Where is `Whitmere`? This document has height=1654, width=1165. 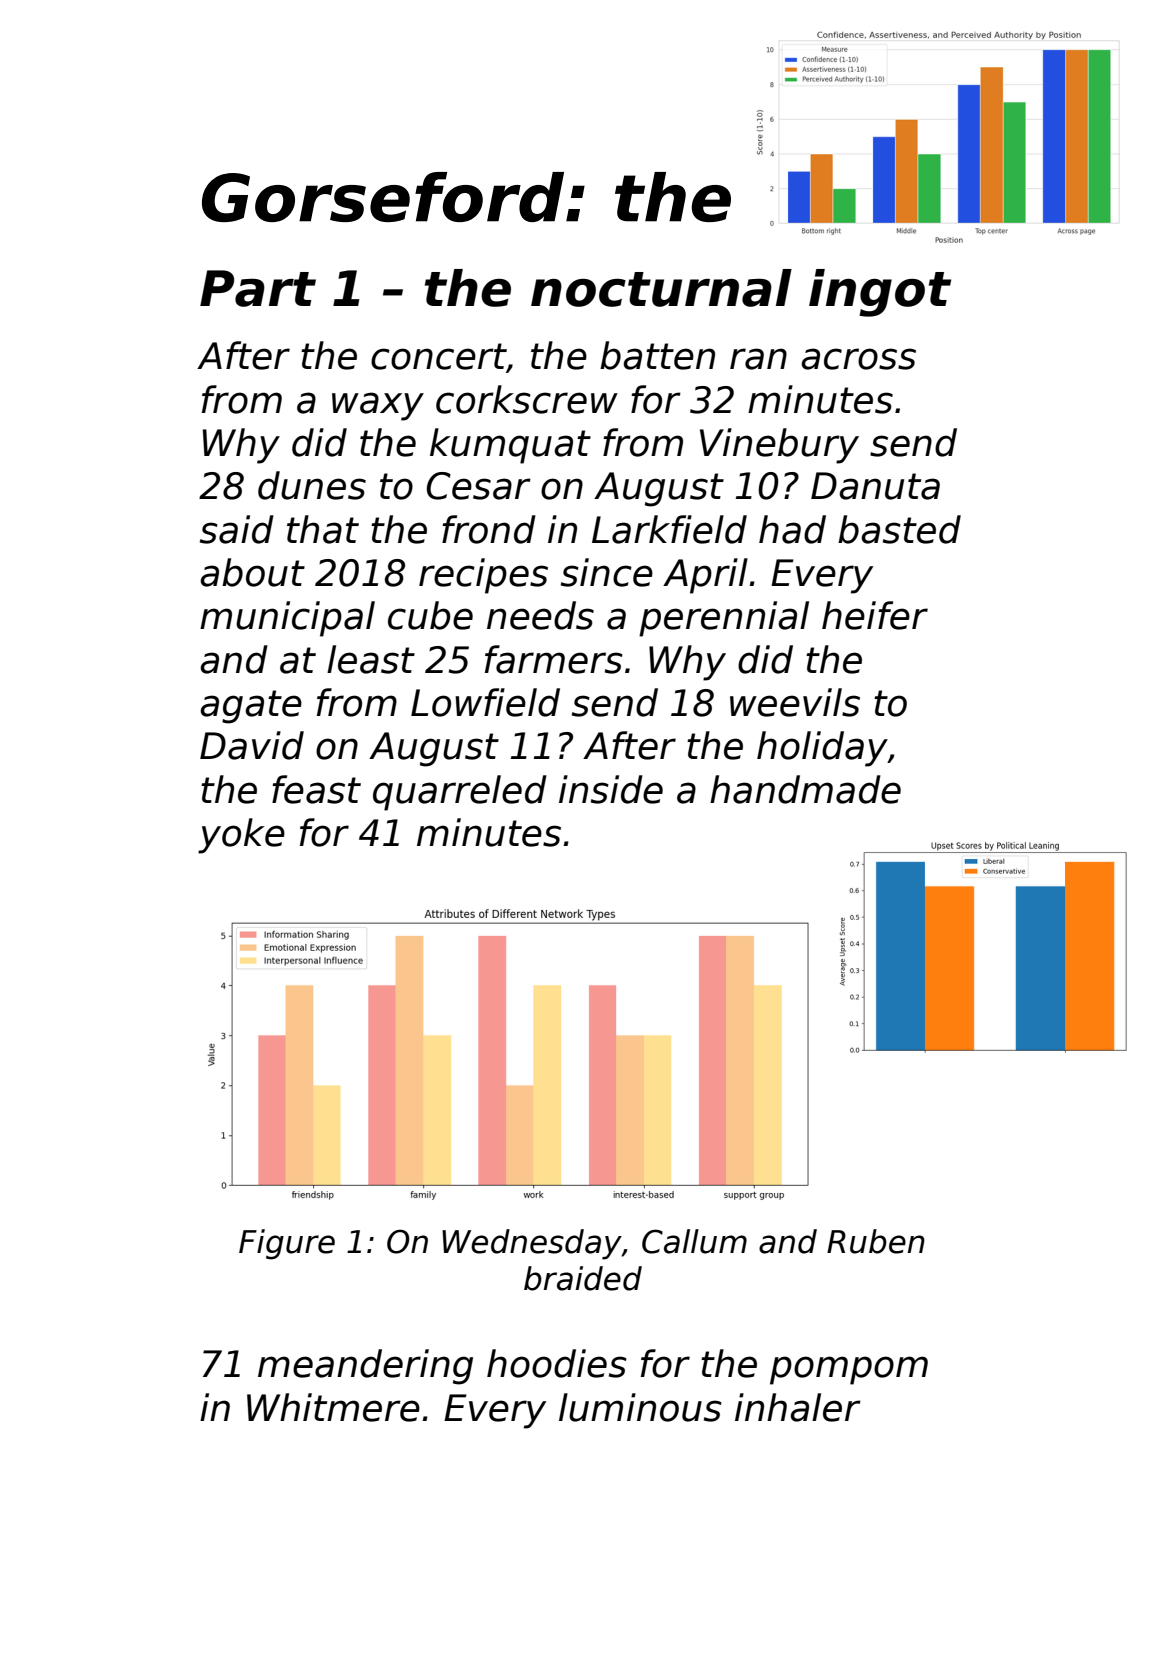 Whitmere is located at coordinates (333, 1407).
